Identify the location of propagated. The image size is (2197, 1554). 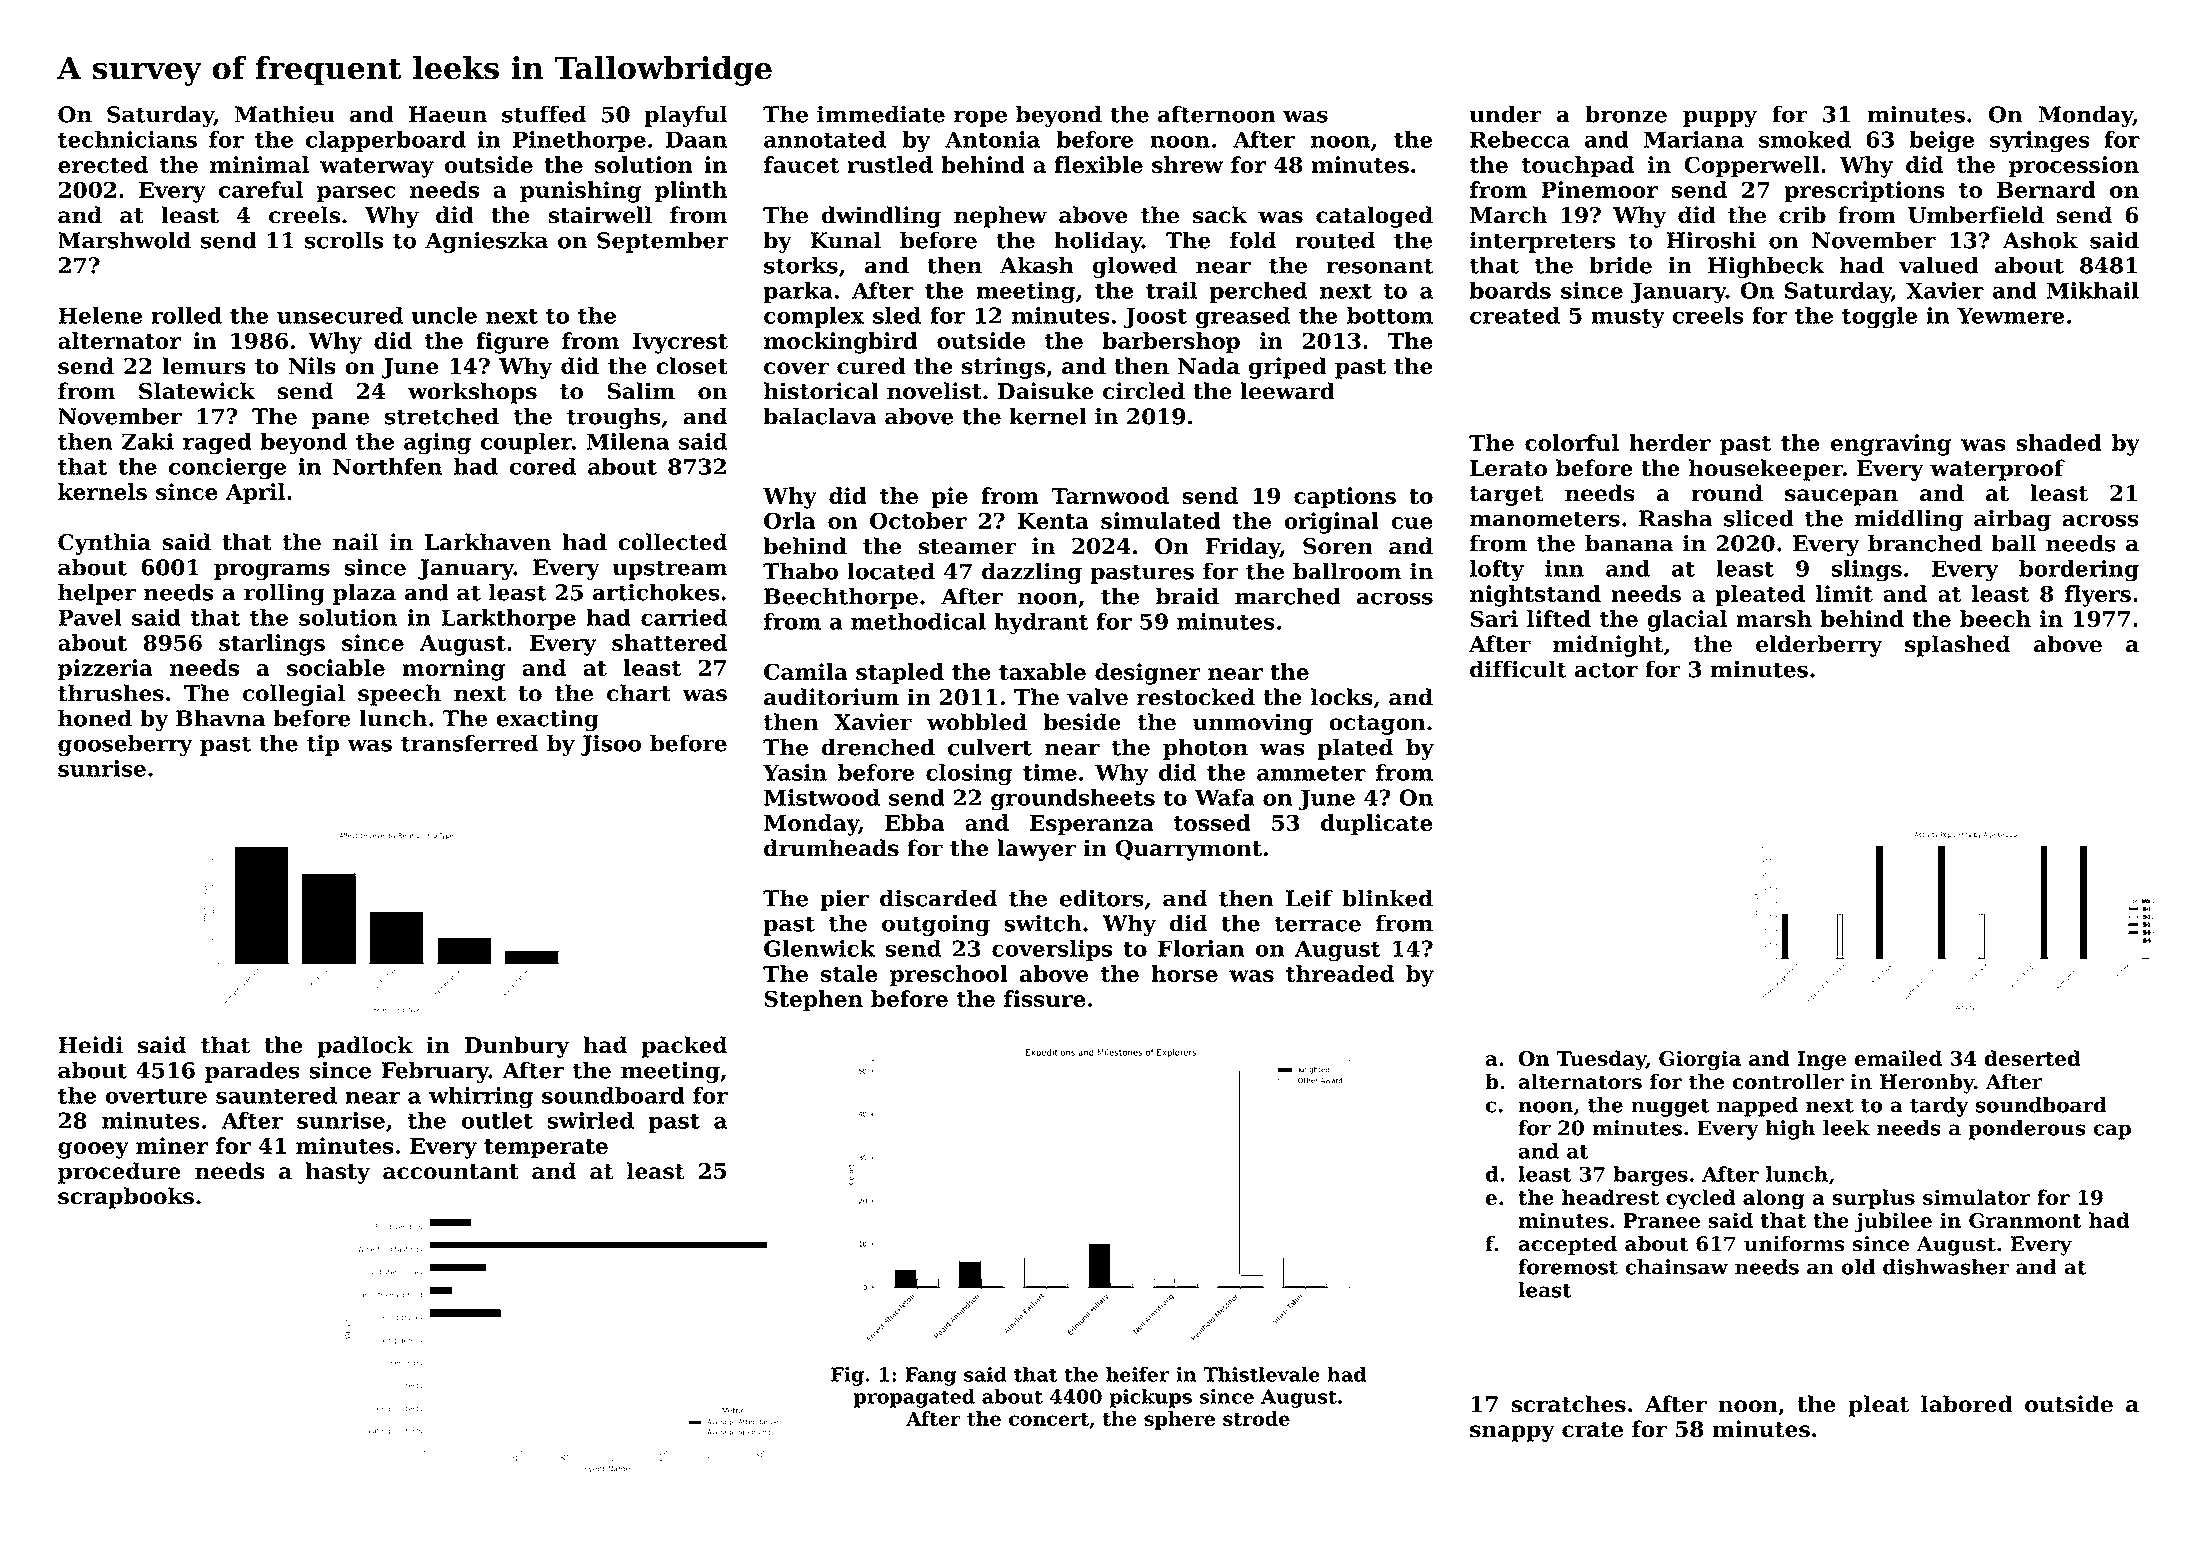
(914, 1398).
